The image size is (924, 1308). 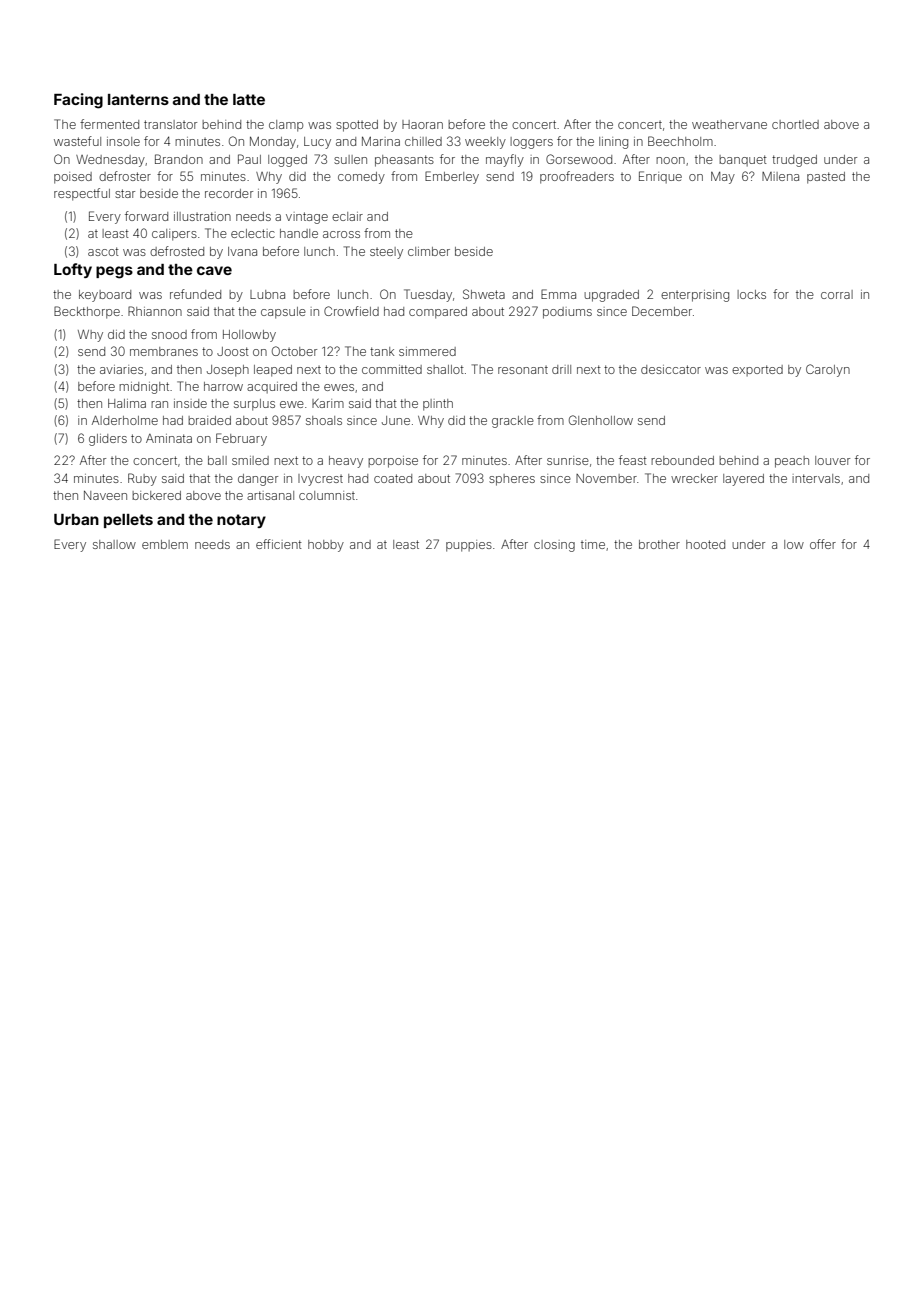 What do you see at coordinates (165, 544) in the page?
I see `emblem` at bounding box center [165, 544].
